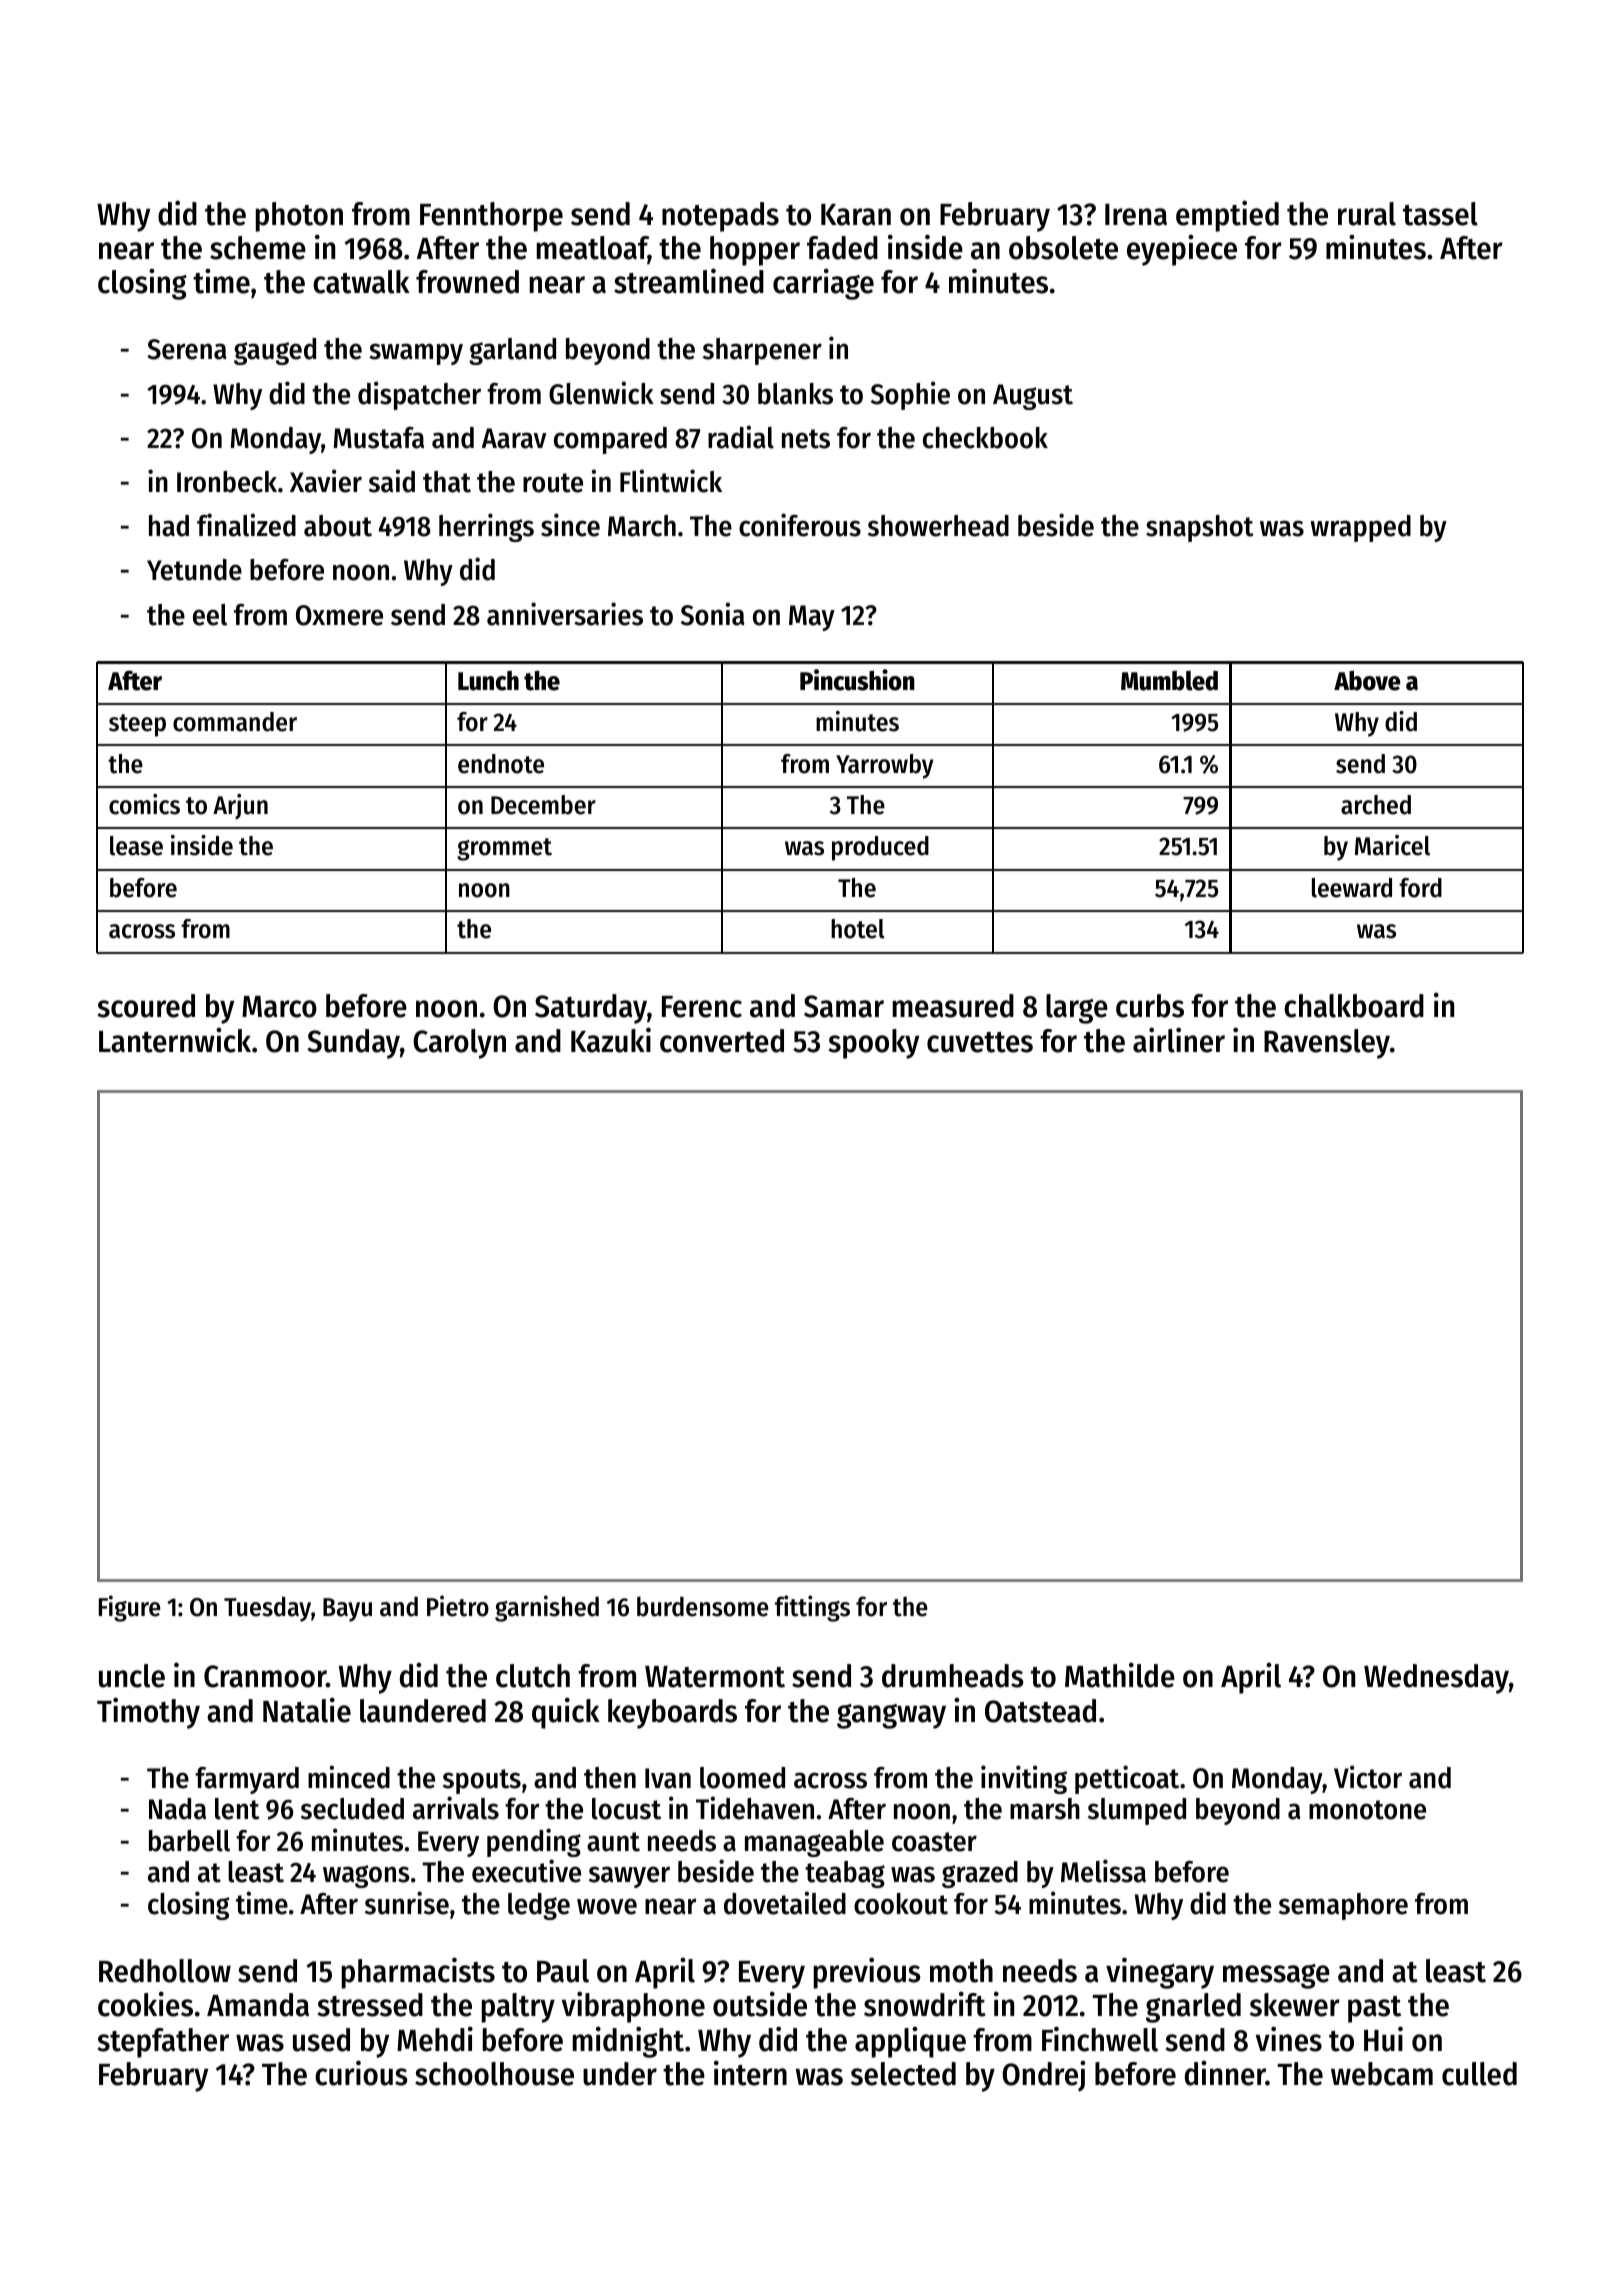 The width and height of the page is (1620, 2292). What do you see at coordinates (267, 1609) in the page?
I see `Tuesday` at bounding box center [267, 1609].
